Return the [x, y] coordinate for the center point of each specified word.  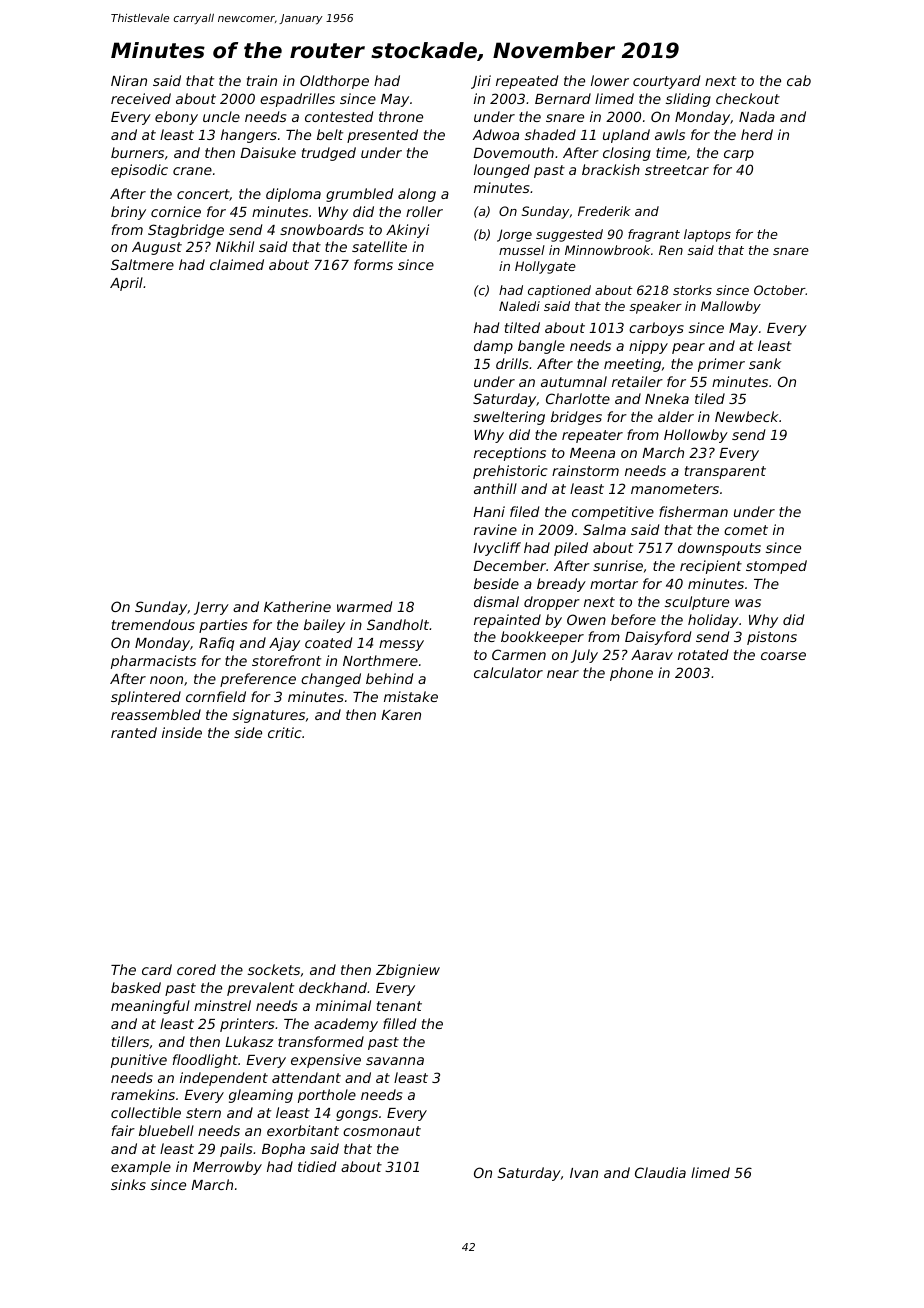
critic [285, 732]
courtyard [666, 82]
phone [631, 674]
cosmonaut [382, 1131]
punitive [139, 1061]
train [262, 80]
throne [401, 116]
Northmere [380, 660]
